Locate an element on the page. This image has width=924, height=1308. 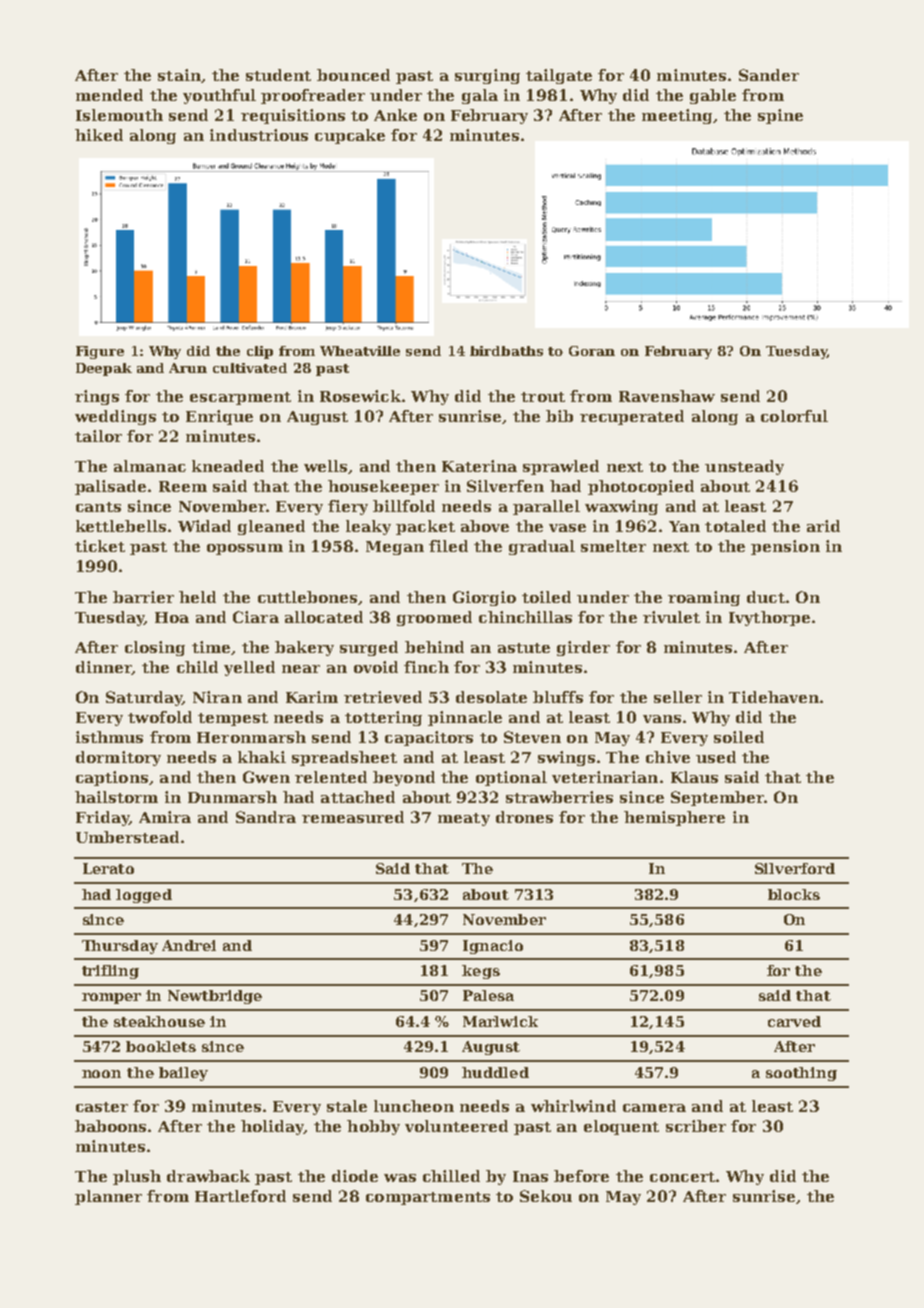
arid is located at coordinates (823, 526).
